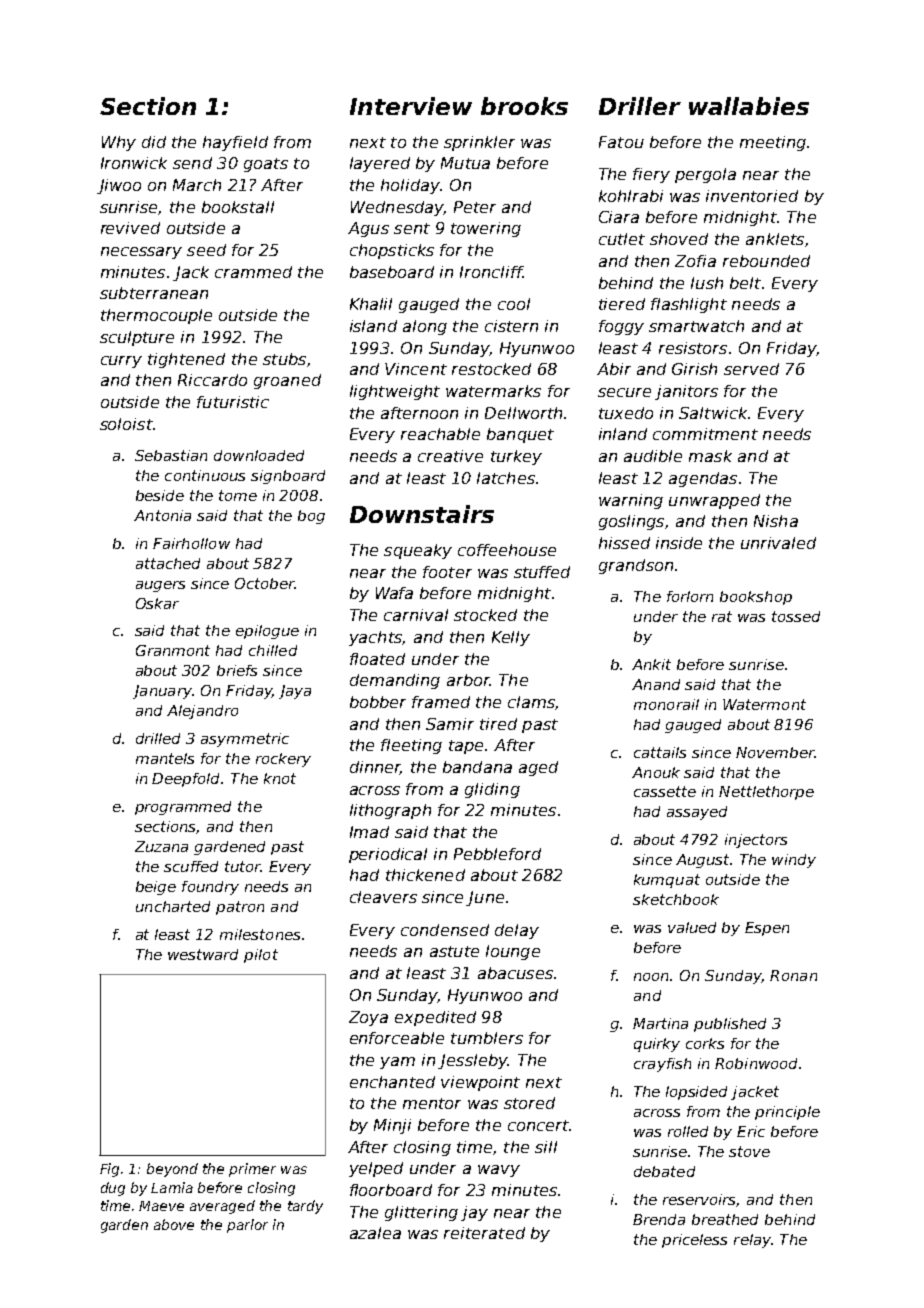 The image size is (924, 1308). I want to click on above, so click(174, 1224).
